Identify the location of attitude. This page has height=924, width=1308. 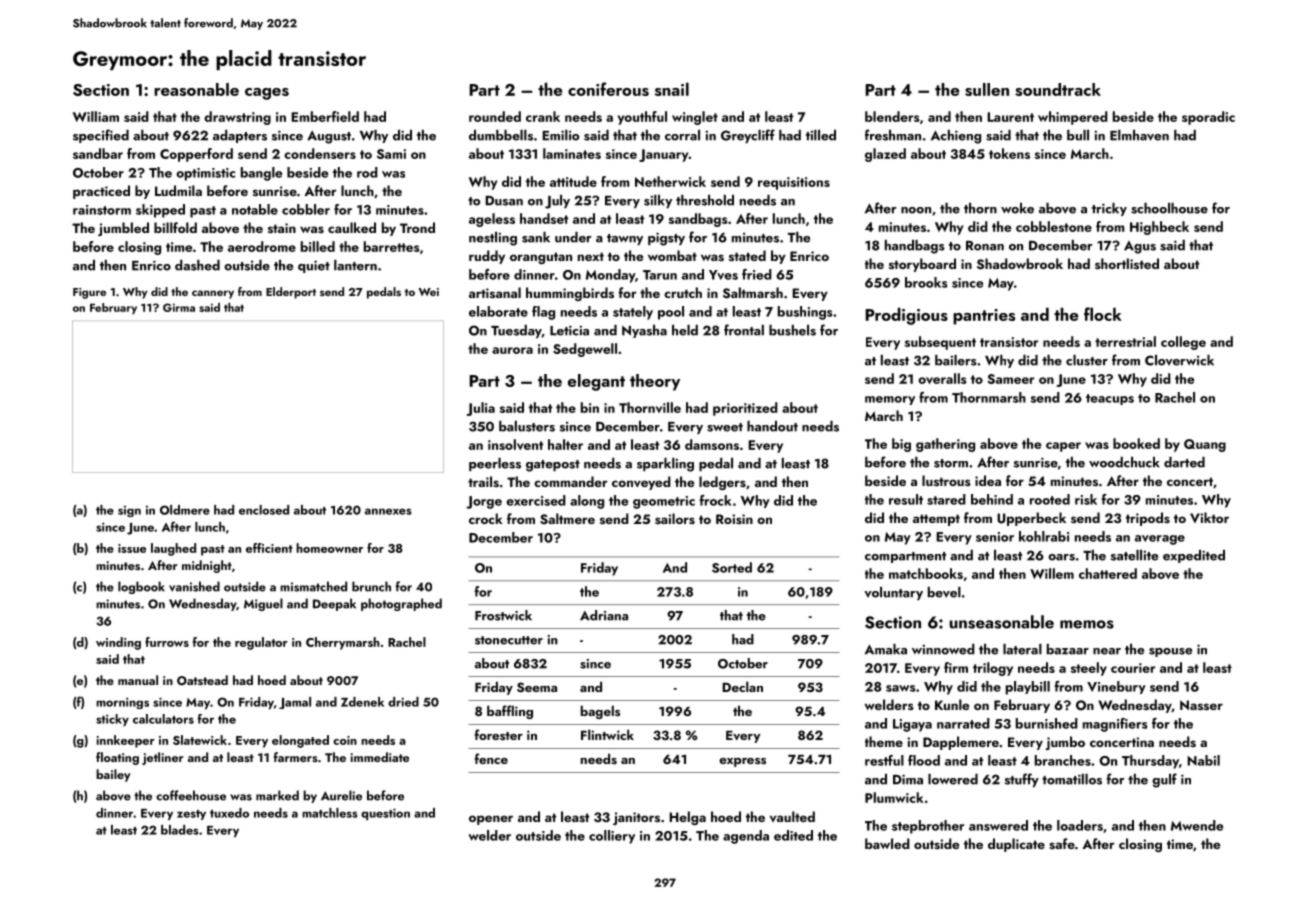
(573, 181).
